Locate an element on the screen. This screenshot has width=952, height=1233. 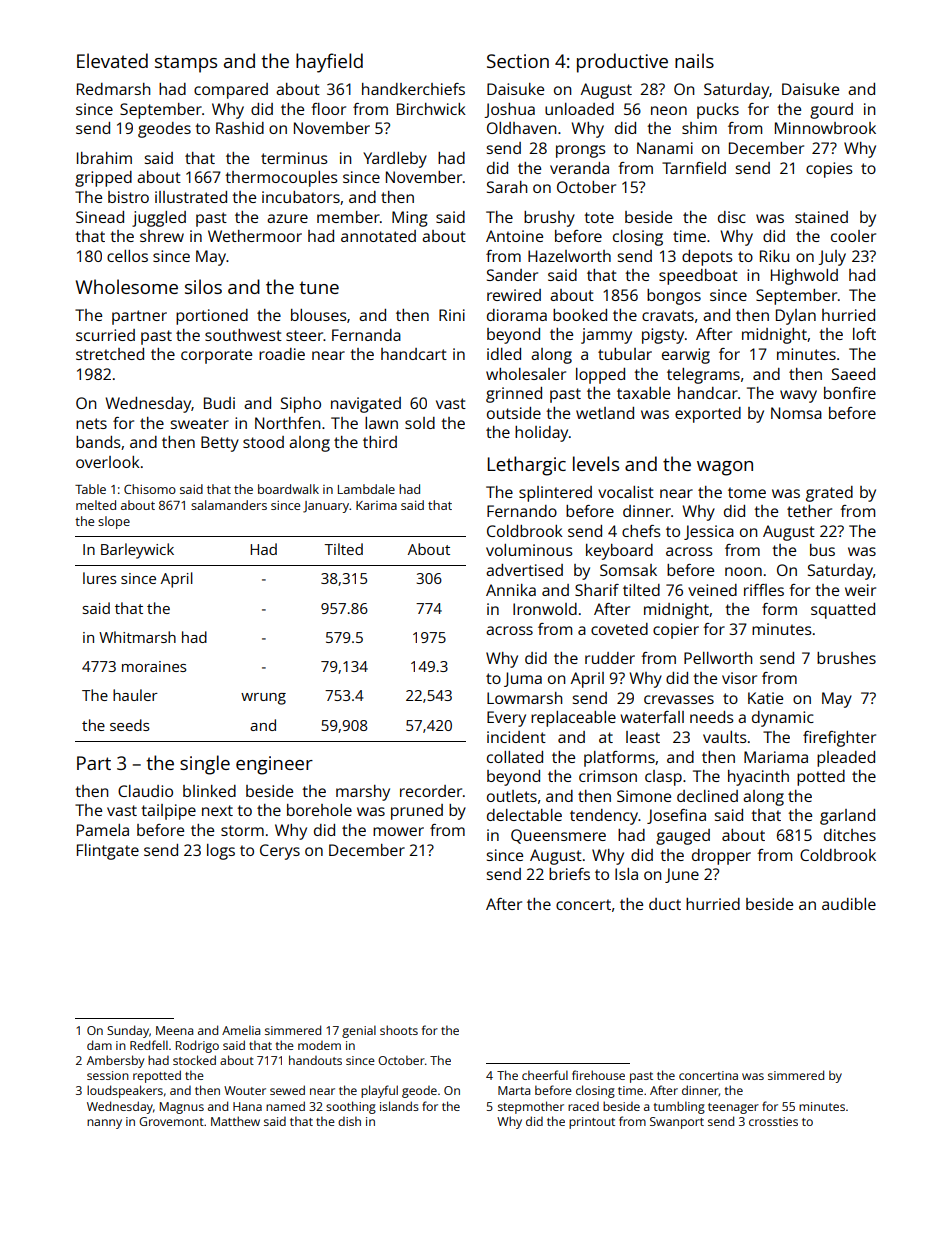
Juma is located at coordinates (523, 679).
